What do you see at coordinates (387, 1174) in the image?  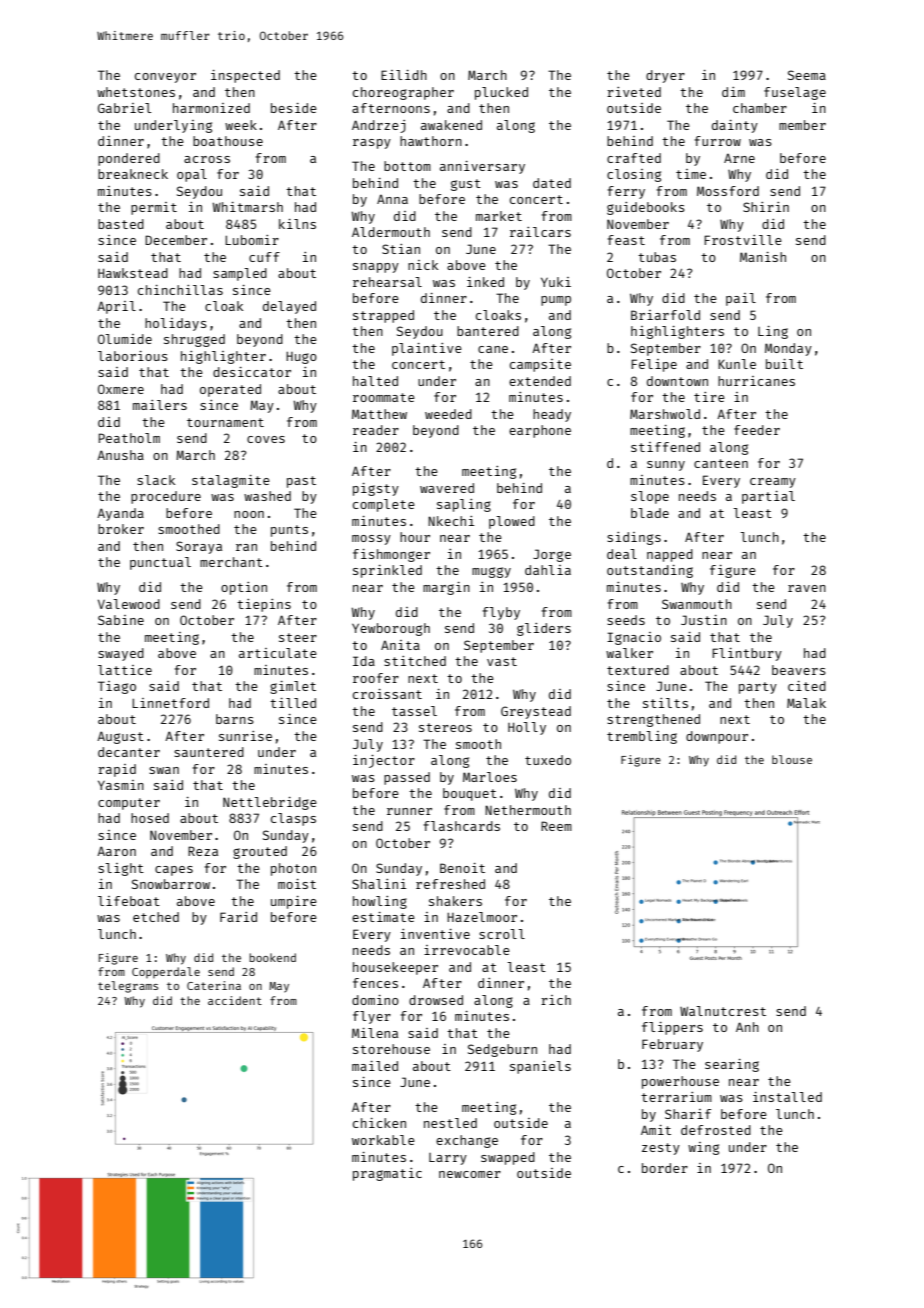 I see `pragmatic` at bounding box center [387, 1174].
